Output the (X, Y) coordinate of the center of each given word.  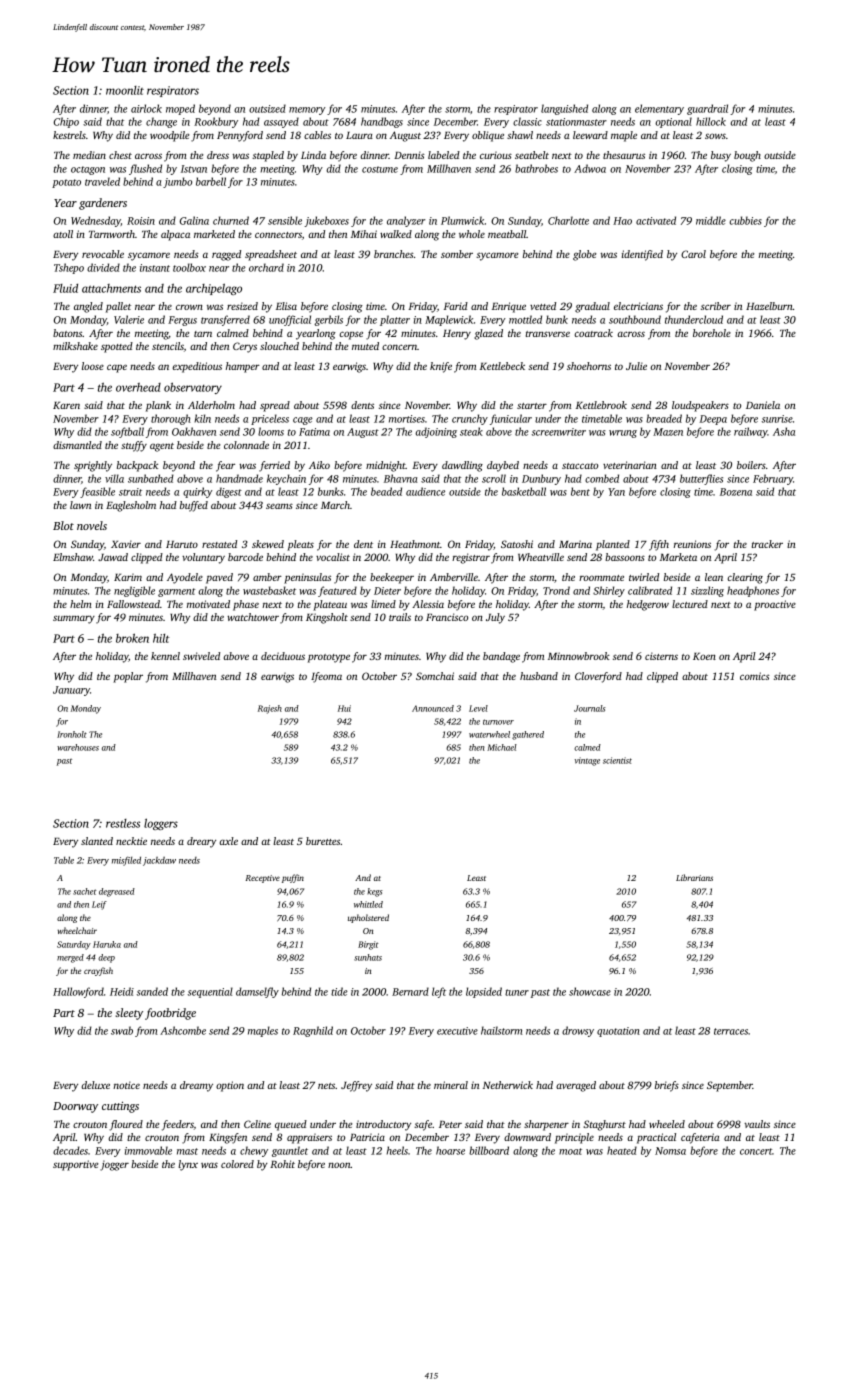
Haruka (107, 944)
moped (180, 109)
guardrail (707, 109)
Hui (344, 708)
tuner (517, 992)
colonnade (246, 445)
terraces (731, 1031)
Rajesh (270, 709)
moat (570, 1151)
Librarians (694, 877)
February (773, 479)
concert (756, 1151)
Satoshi (517, 544)
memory (307, 111)
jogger (114, 1165)
